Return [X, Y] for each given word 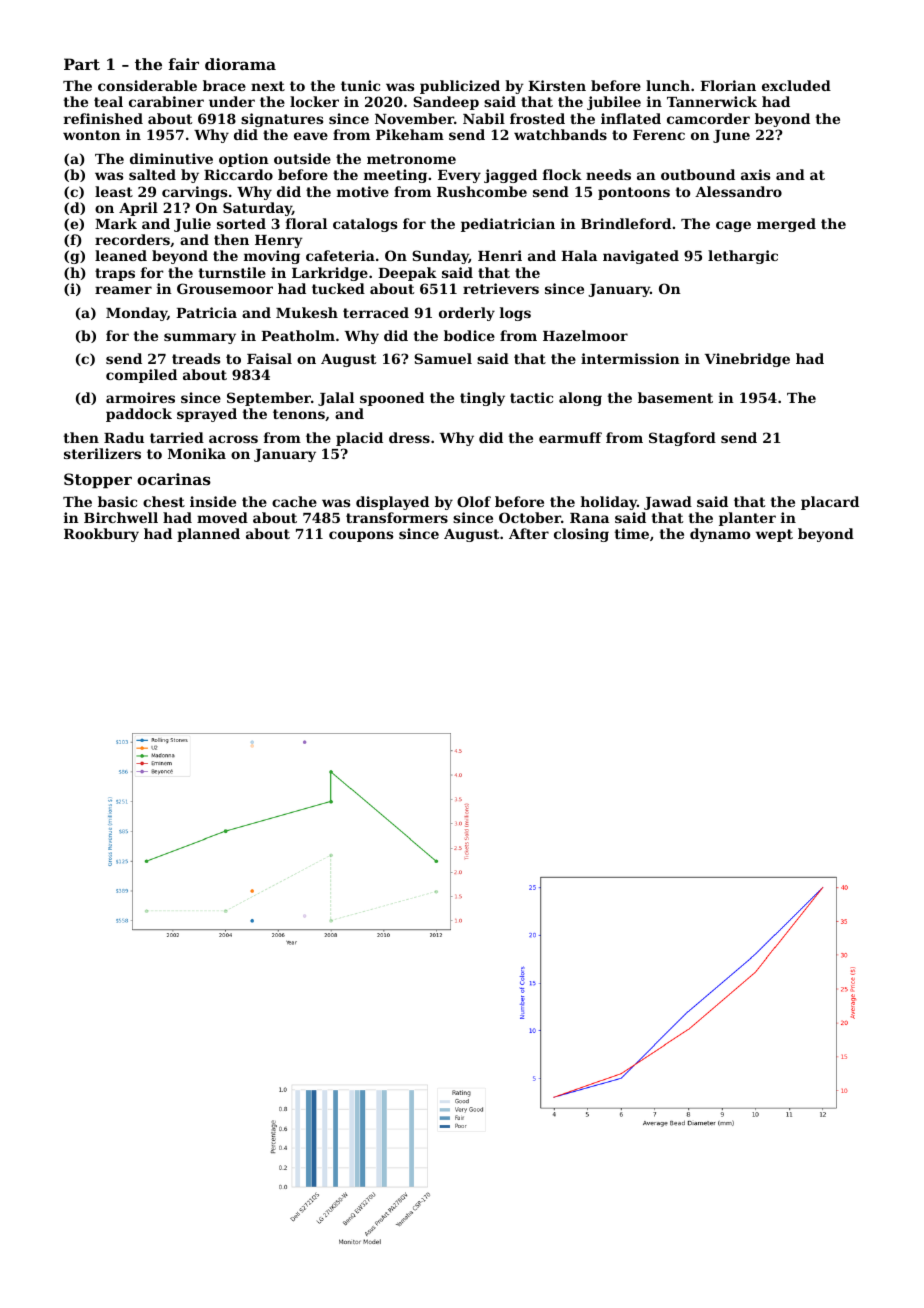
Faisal [269, 358]
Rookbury [101, 535]
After [529, 533]
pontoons [634, 193]
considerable [147, 85]
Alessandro [738, 191]
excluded [796, 85]
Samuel [443, 358]
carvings [194, 193]
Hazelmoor [585, 335]
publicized [460, 87]
